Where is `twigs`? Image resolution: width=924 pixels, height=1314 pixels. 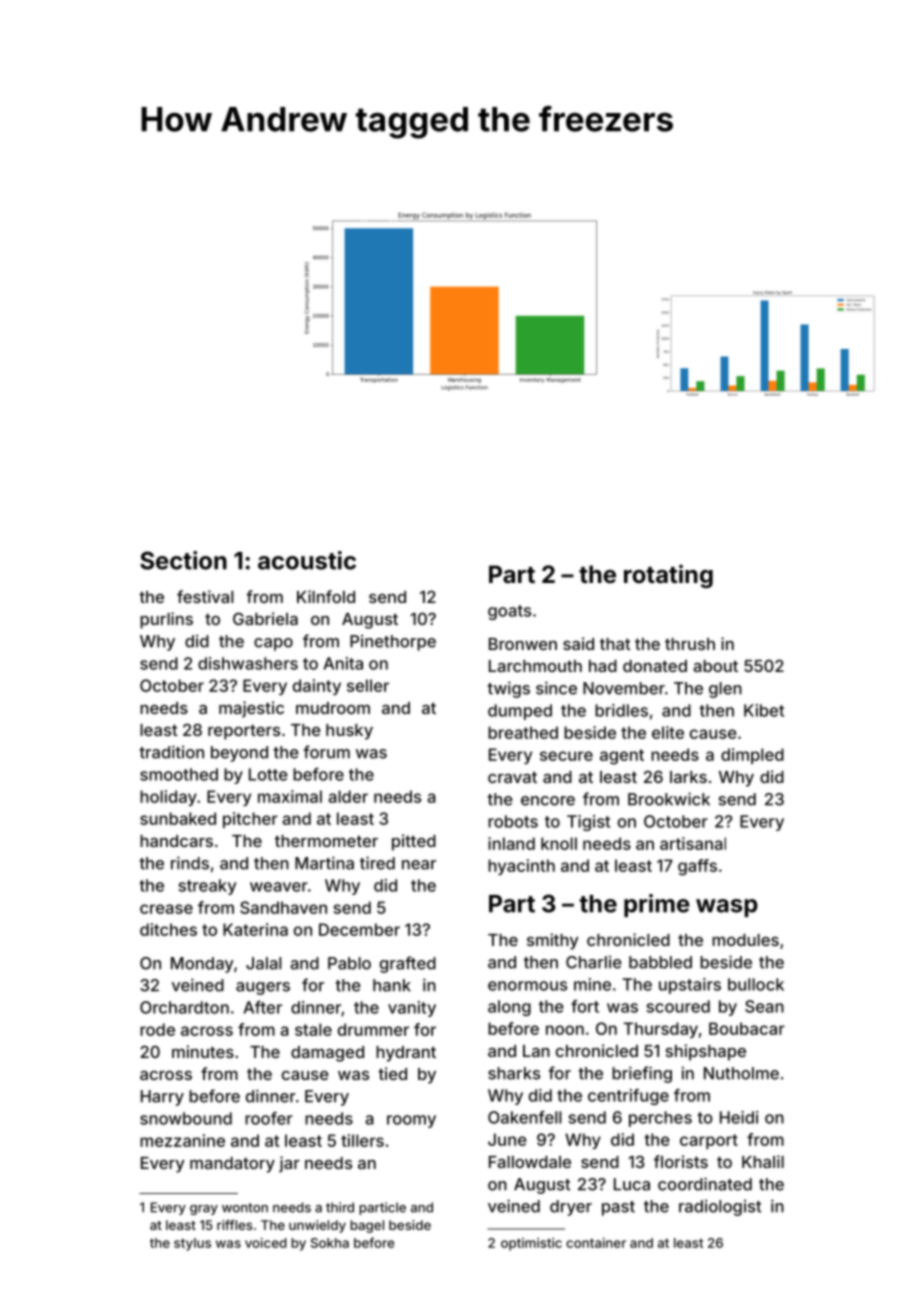
twigs is located at coordinates (508, 689).
